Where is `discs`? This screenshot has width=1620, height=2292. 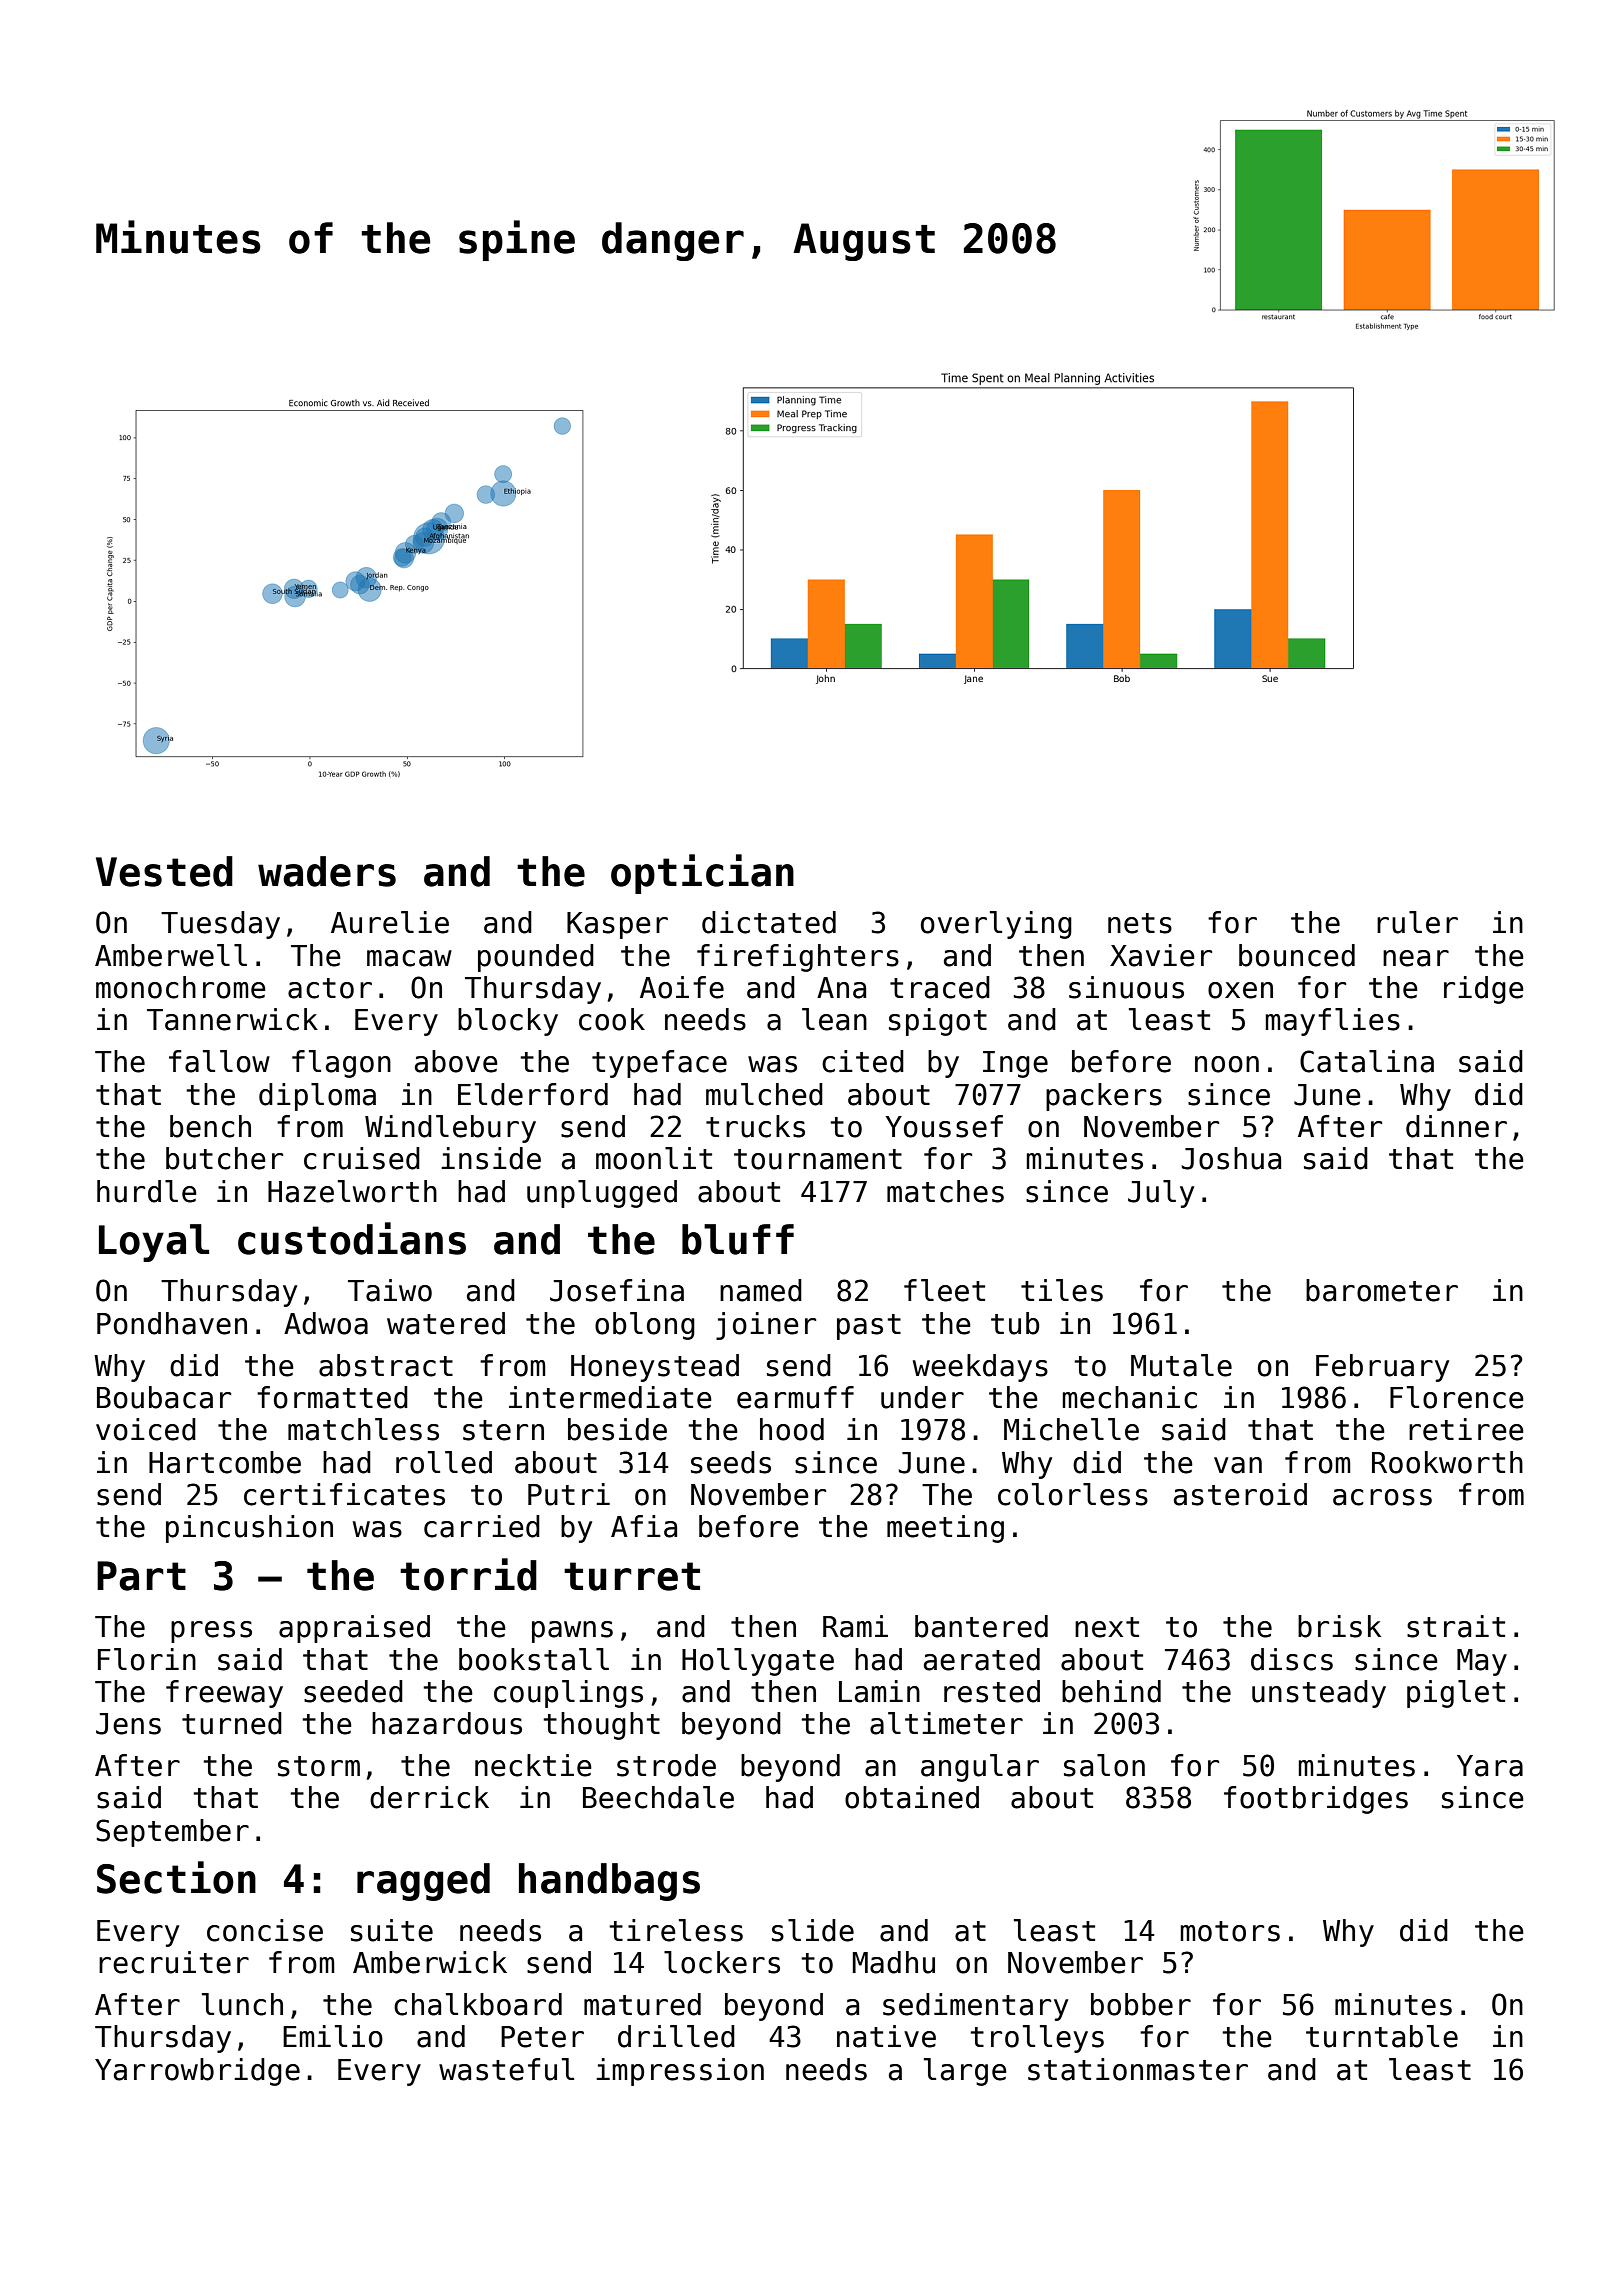 discs is located at coordinates (1292, 1659).
